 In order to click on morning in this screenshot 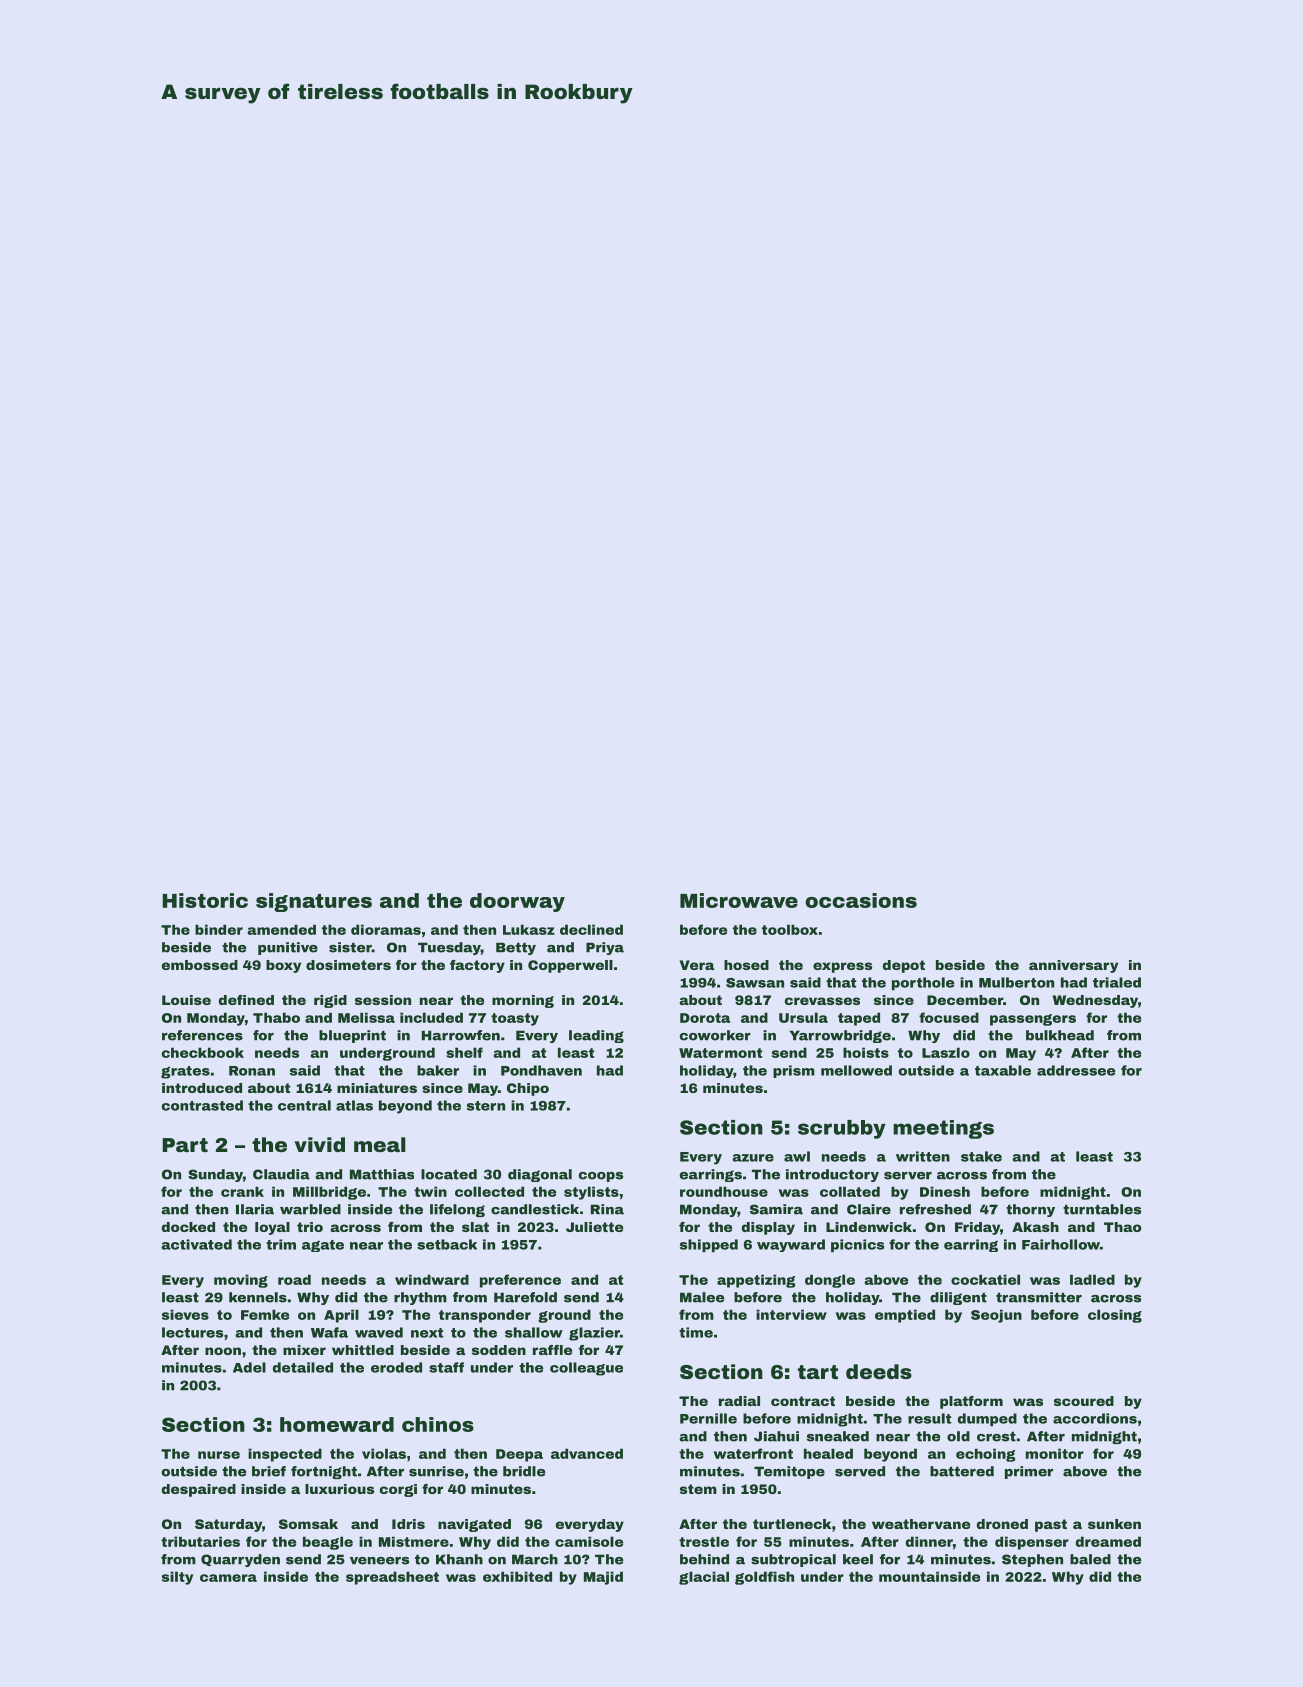, I will do `click(523, 1001)`.
